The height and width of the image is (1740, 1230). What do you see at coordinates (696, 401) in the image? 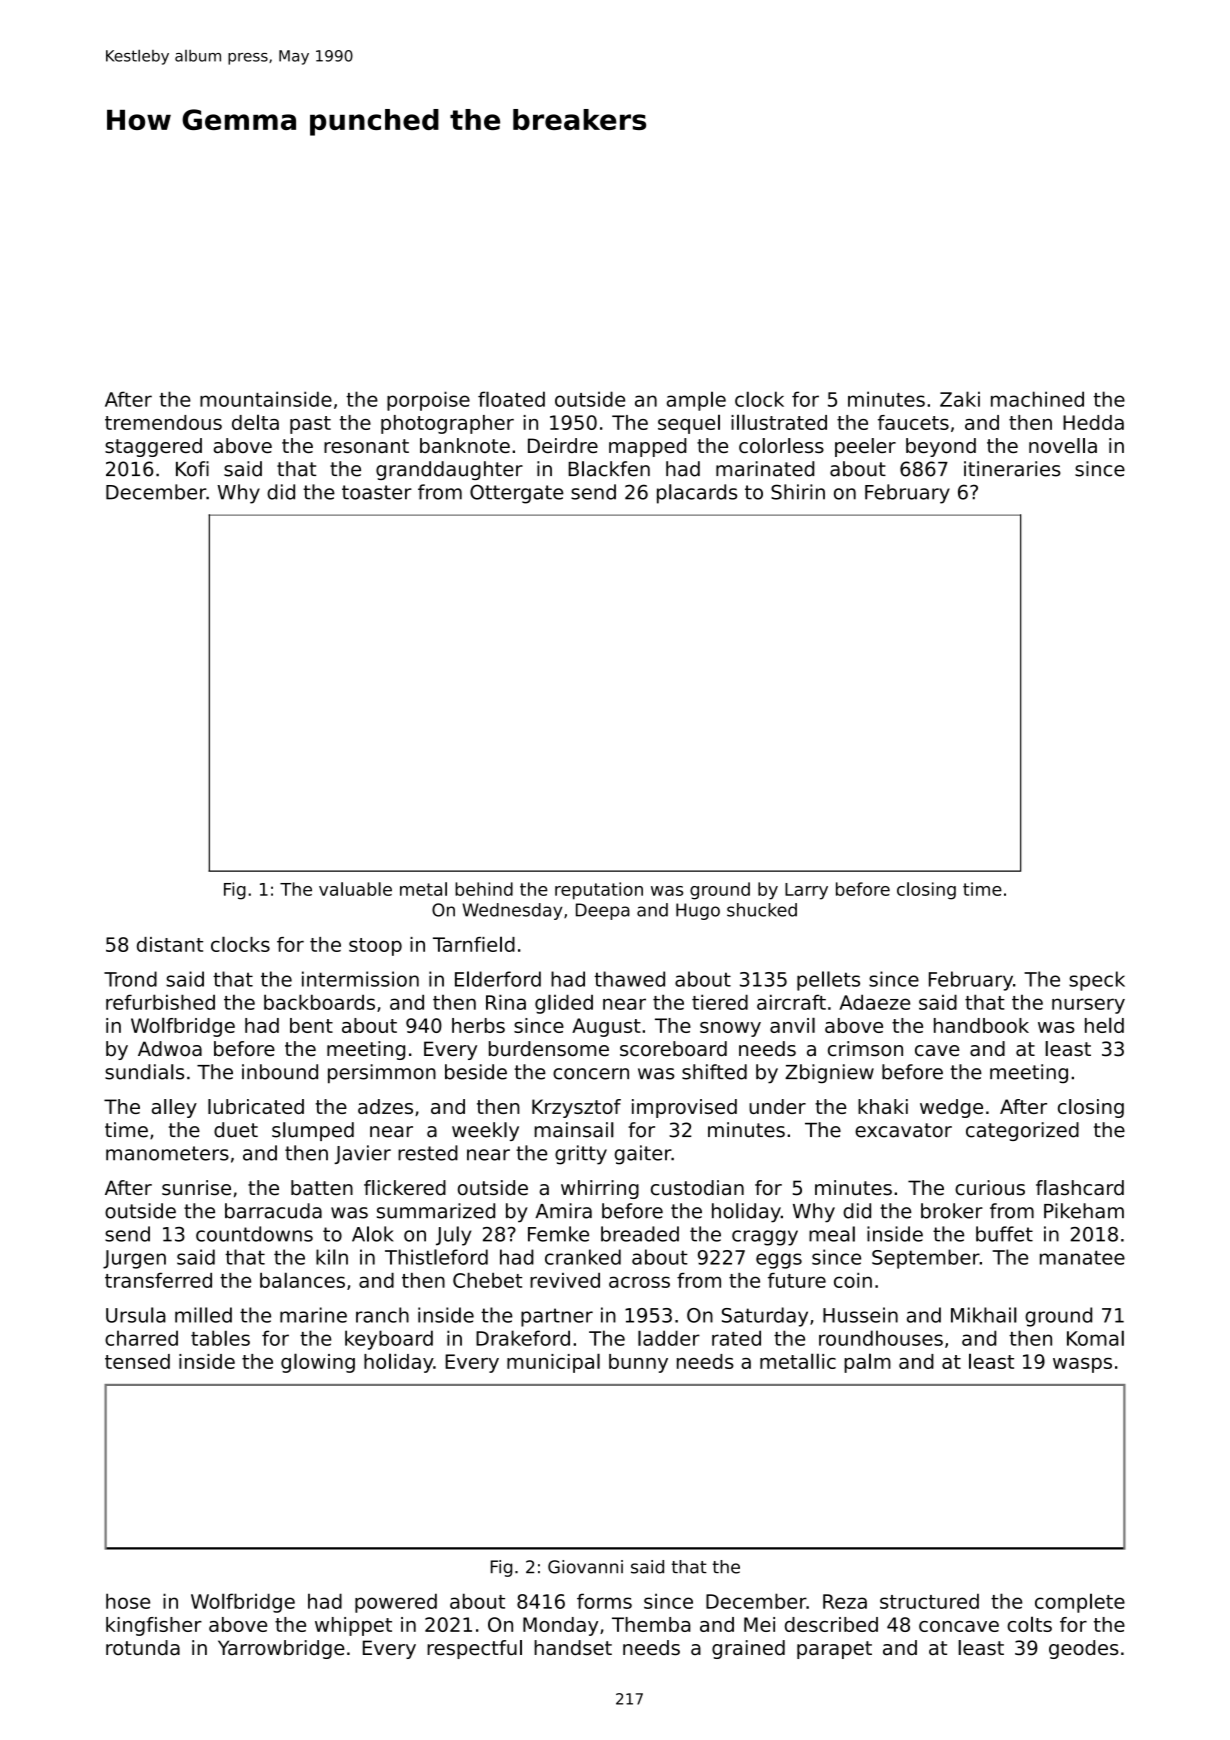
I see `ample` at bounding box center [696, 401].
